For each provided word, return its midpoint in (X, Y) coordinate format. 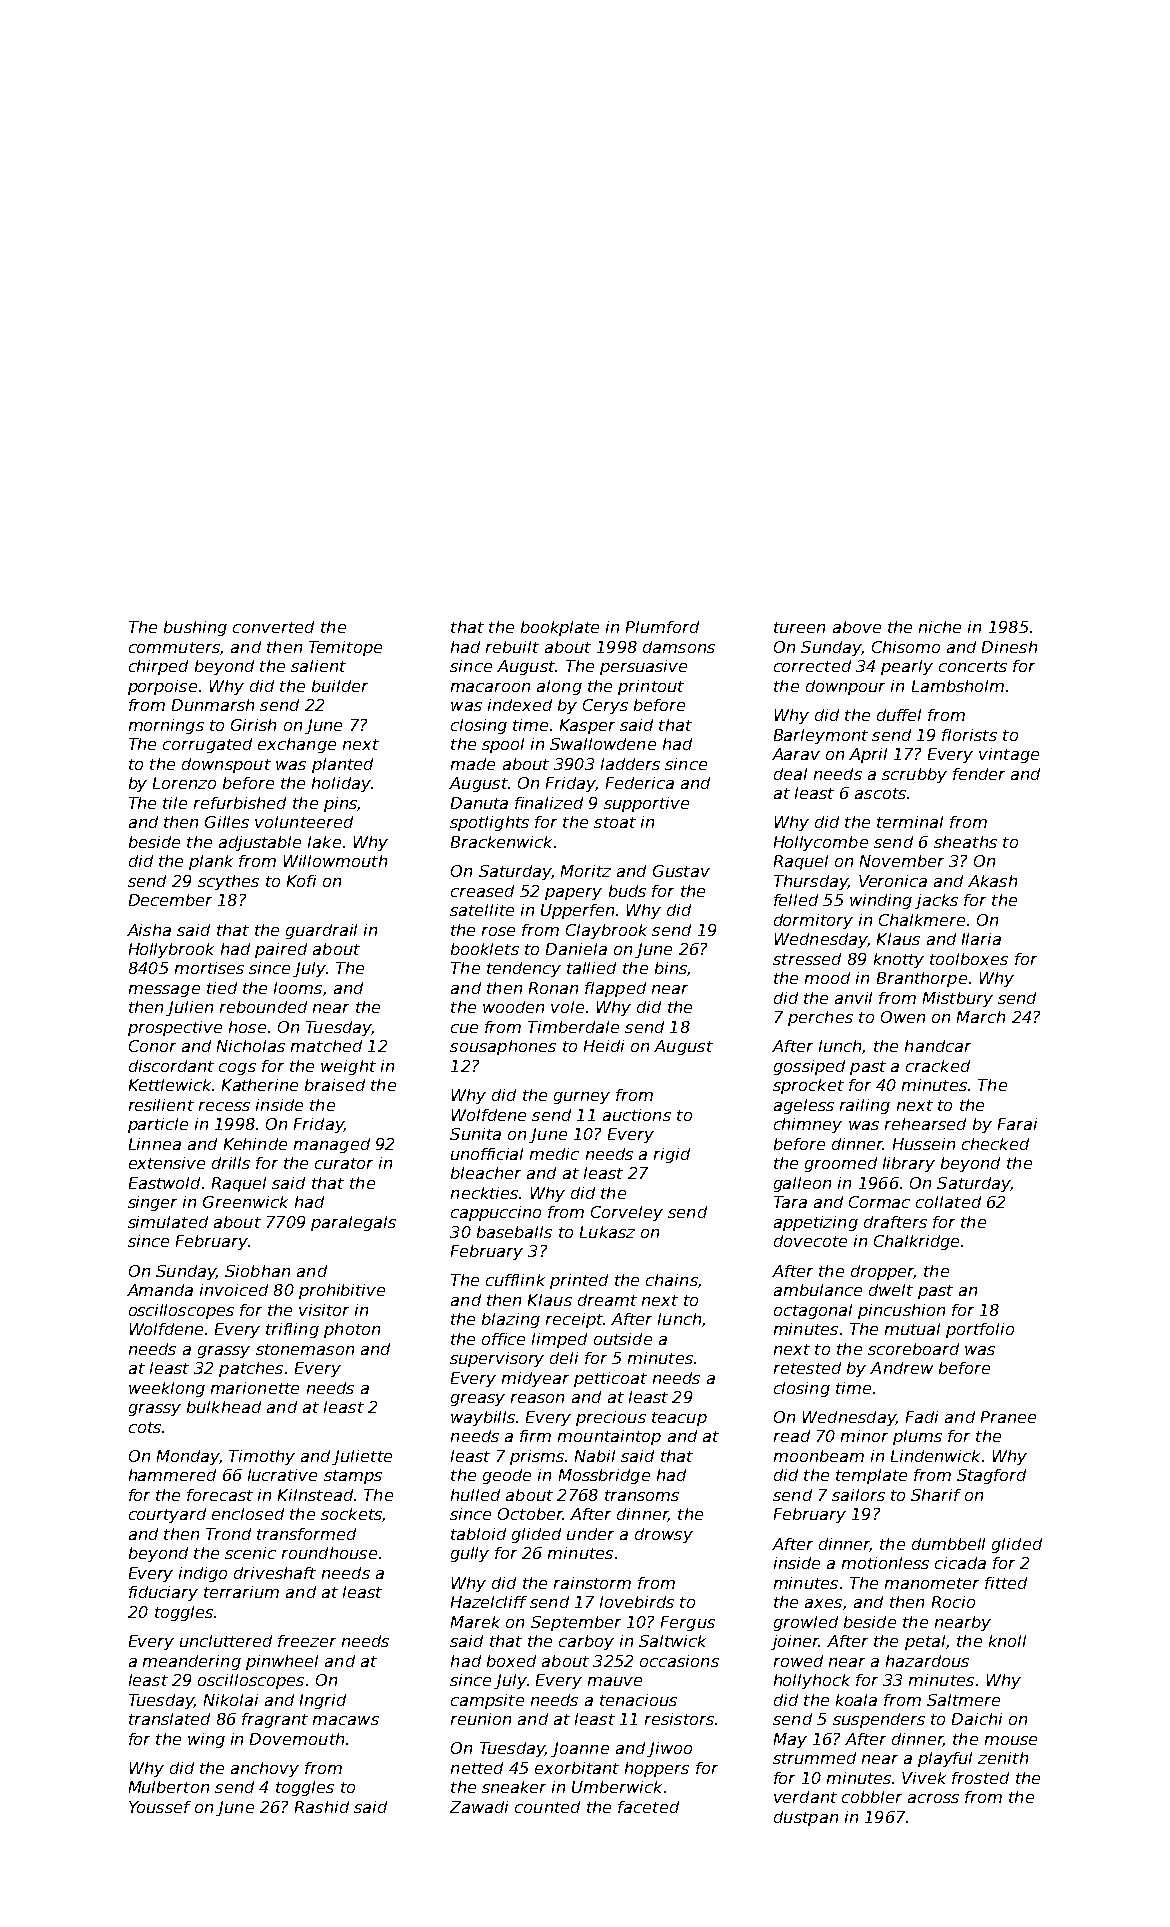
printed (579, 1281)
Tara (790, 1202)
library (909, 1164)
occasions (679, 1661)
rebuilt (512, 647)
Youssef (160, 1807)
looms (298, 988)
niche (940, 627)
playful (945, 1759)
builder (340, 686)
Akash (992, 881)
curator (344, 1163)
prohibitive (342, 1291)
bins (671, 968)
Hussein (924, 1144)
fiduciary (163, 1593)
